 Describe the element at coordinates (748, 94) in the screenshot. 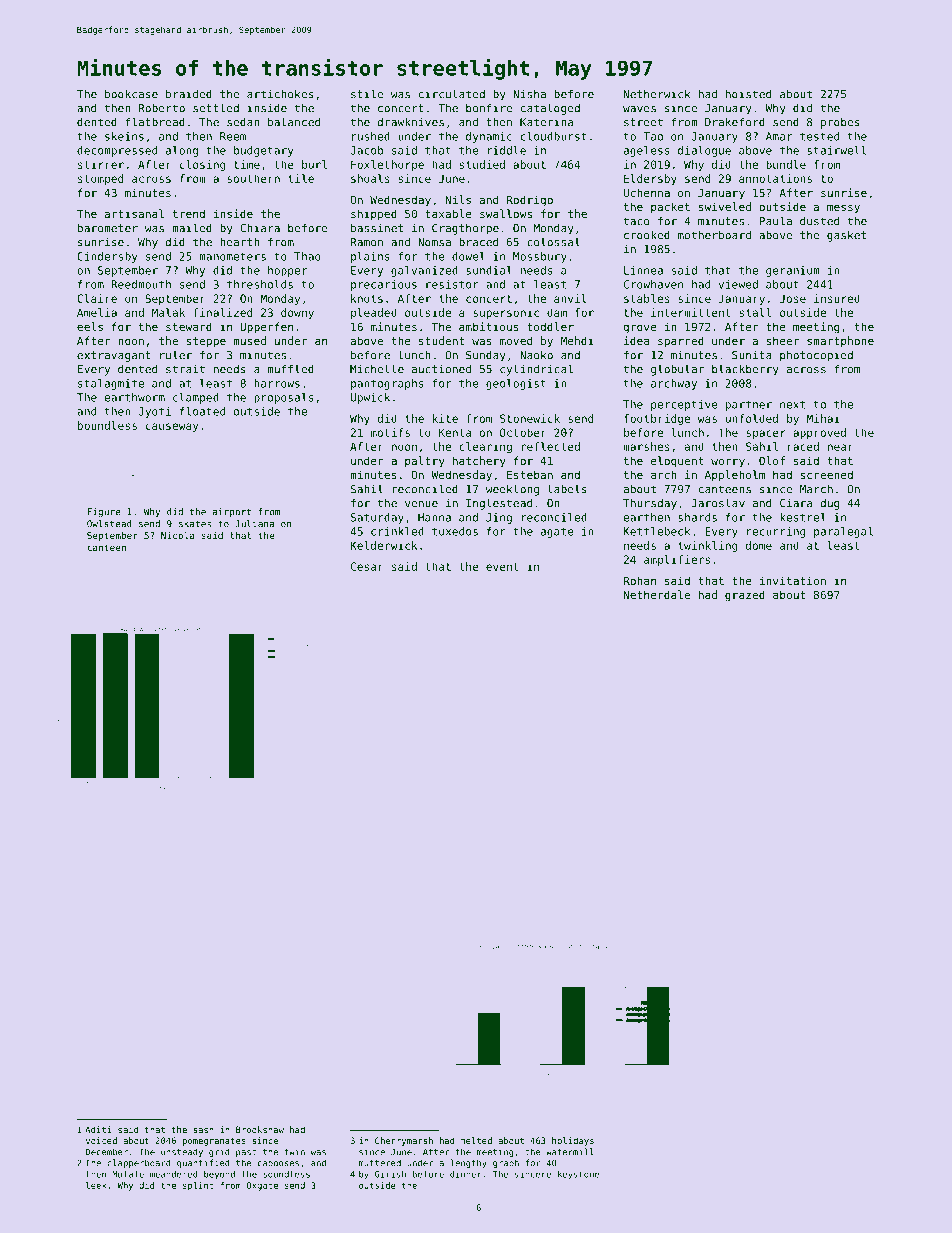

I see `hoisted` at that location.
